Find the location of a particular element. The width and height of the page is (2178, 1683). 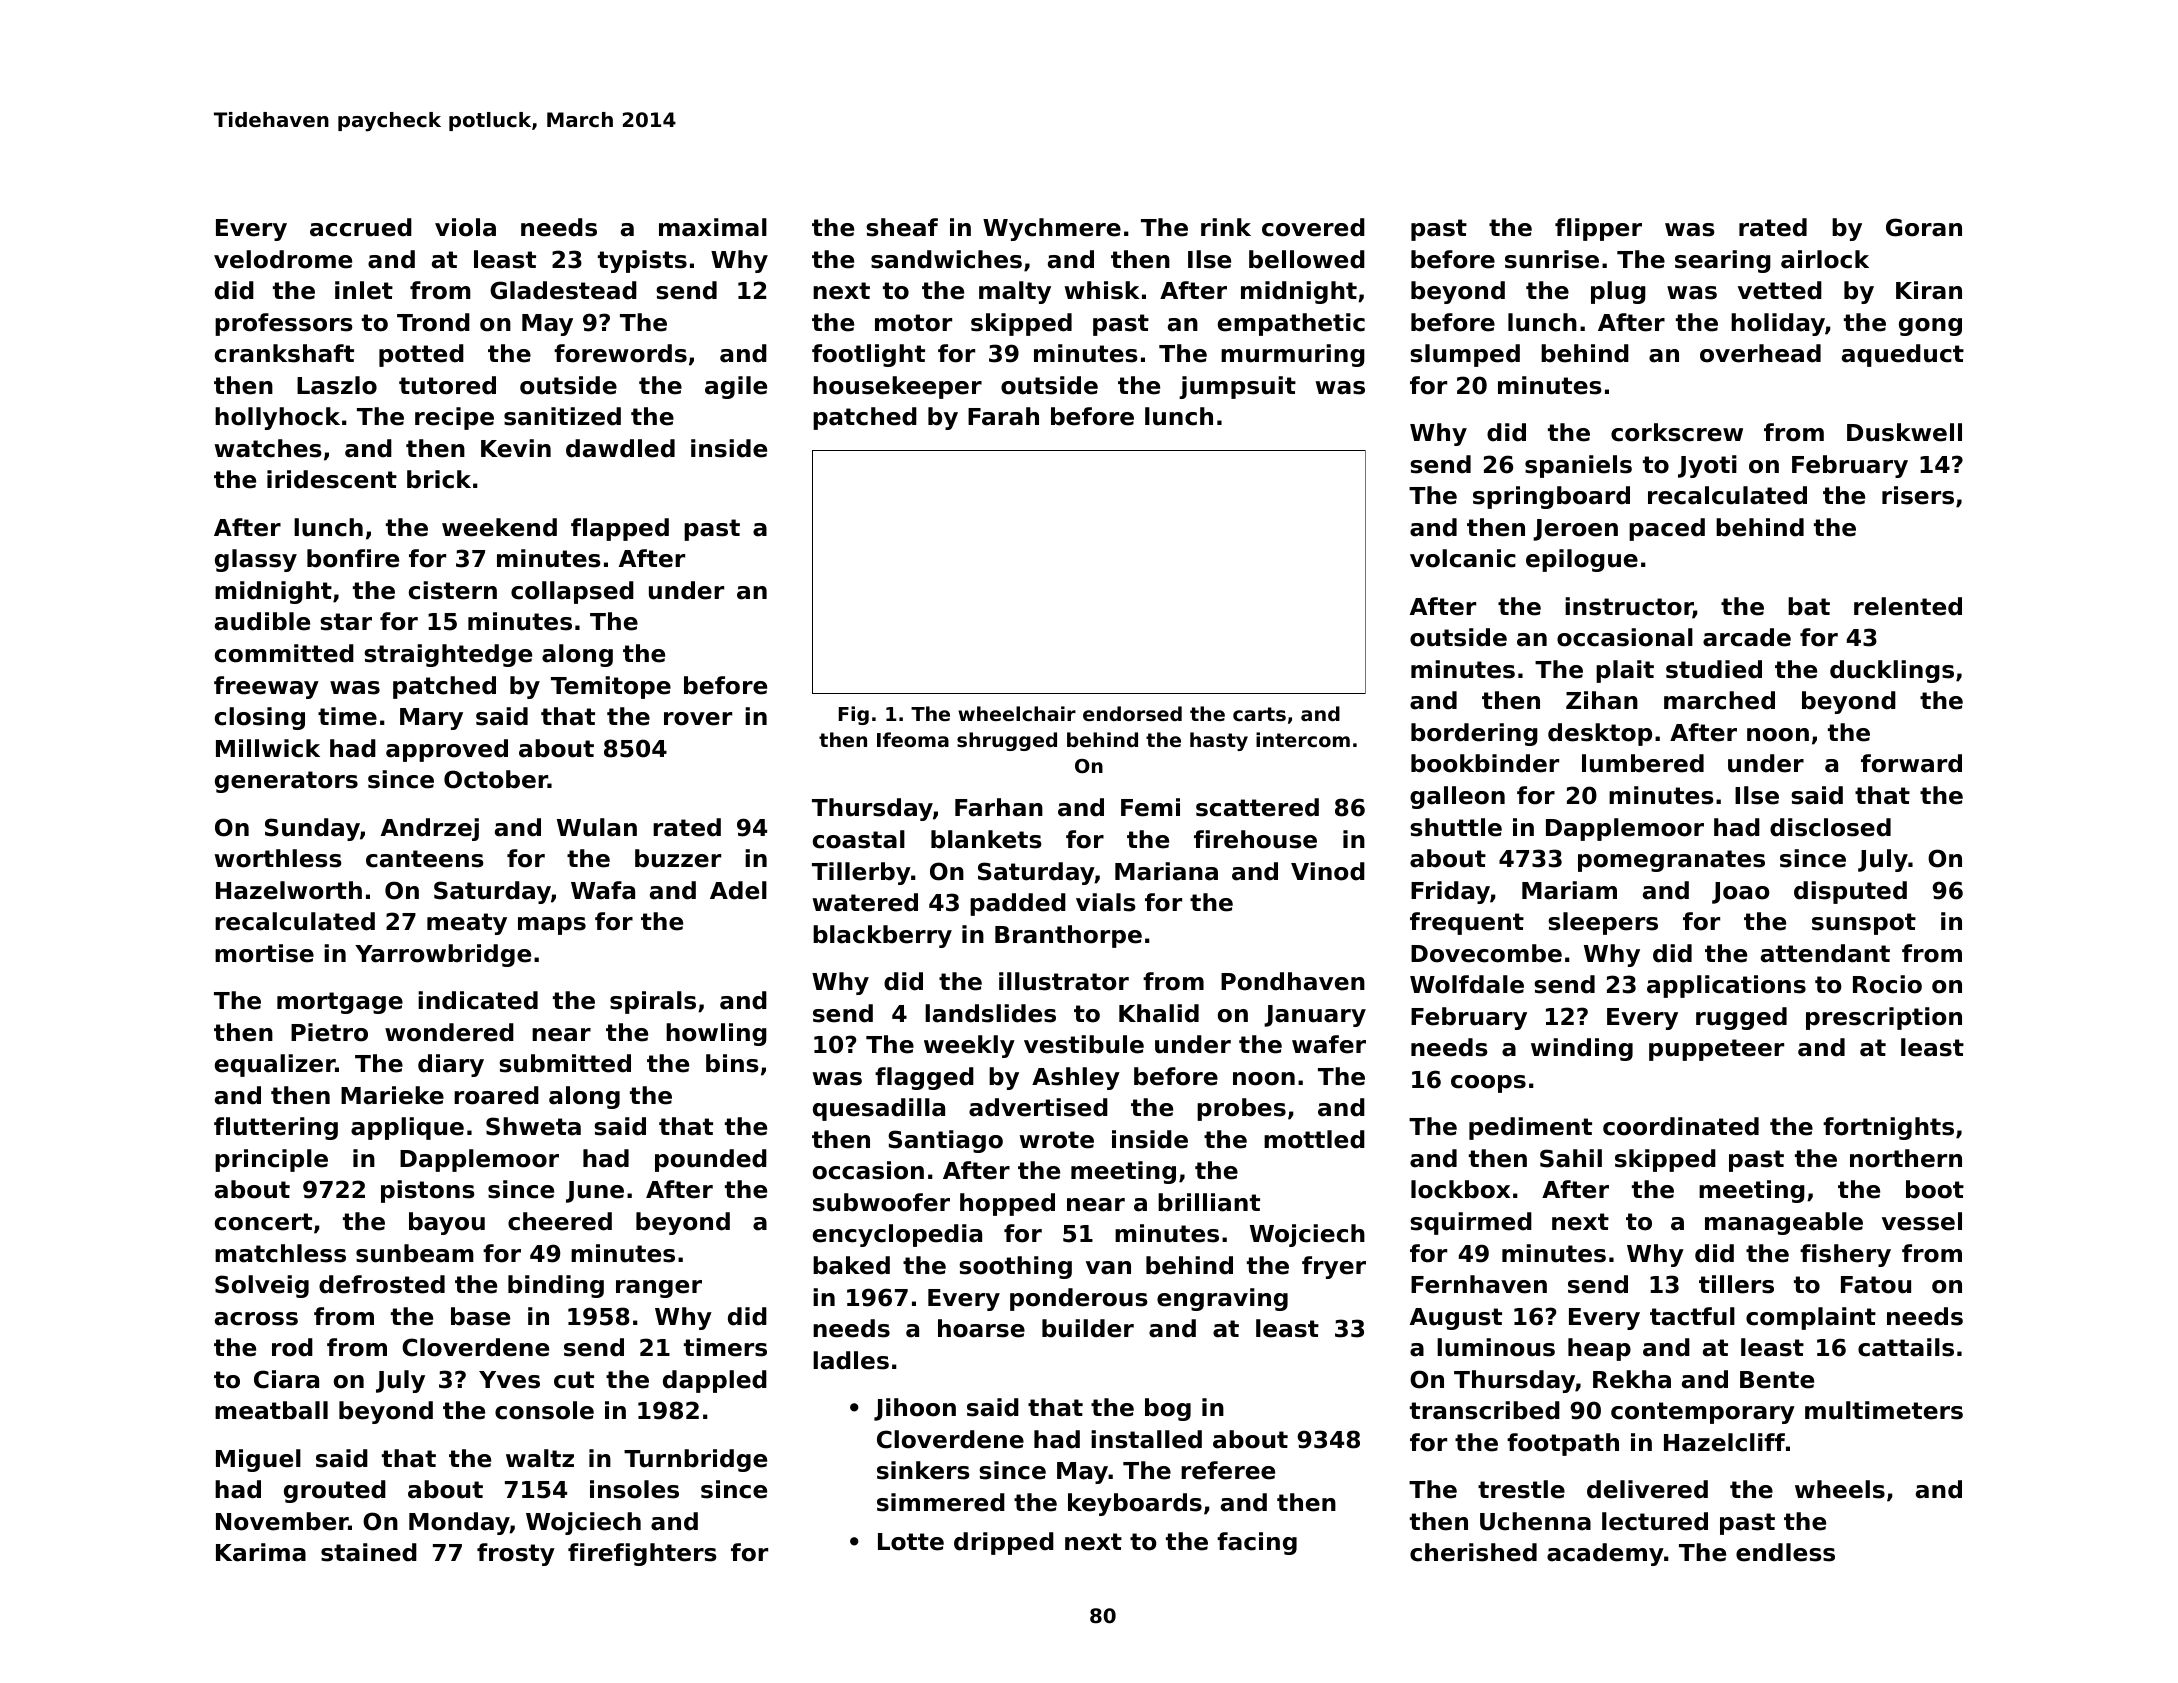

murmuring is located at coordinates (1293, 355).
